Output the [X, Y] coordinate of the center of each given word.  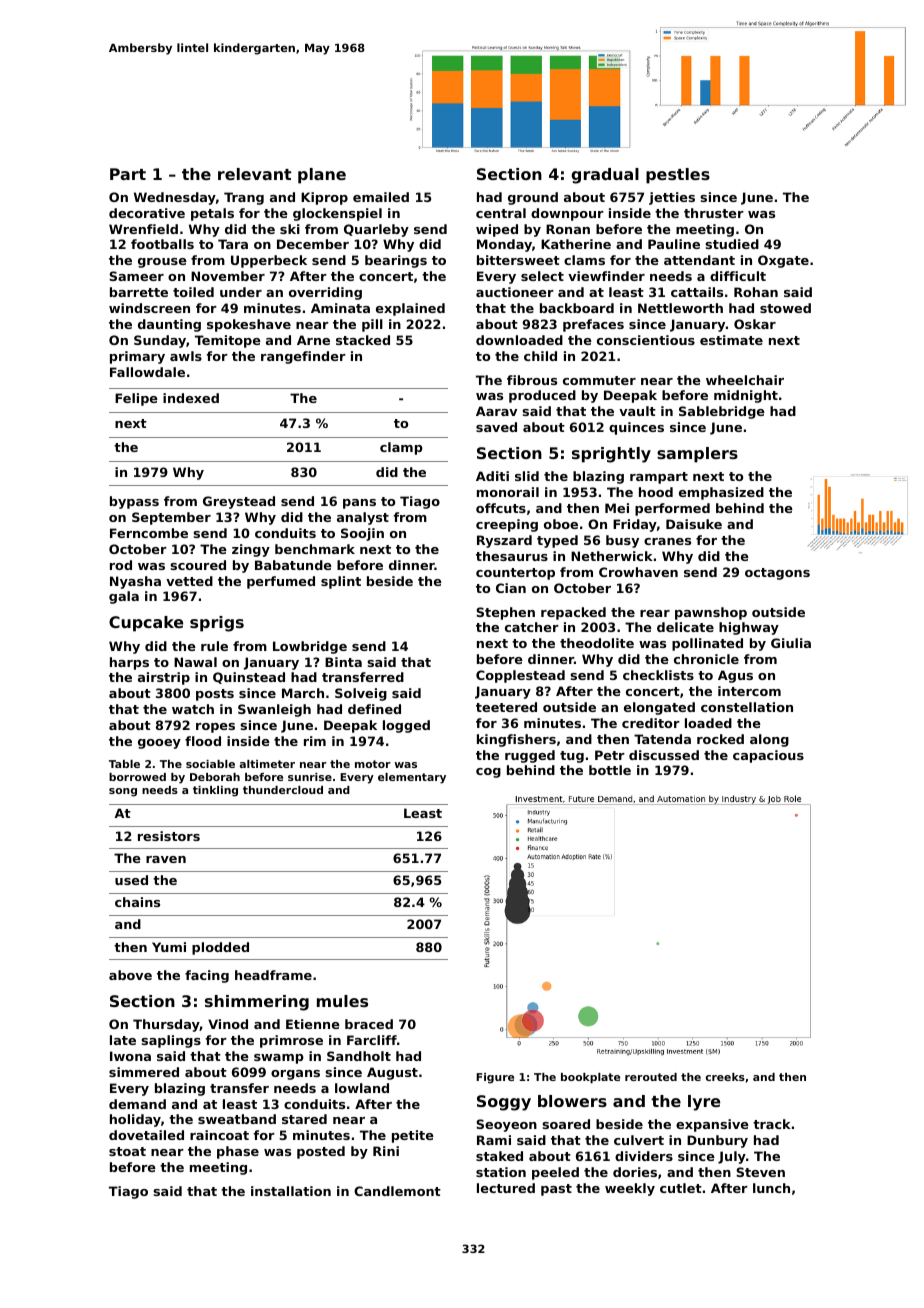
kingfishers [516, 740]
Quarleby [376, 230]
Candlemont [397, 1191]
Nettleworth [680, 308]
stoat [127, 1151]
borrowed [137, 777]
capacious [768, 756]
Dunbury [717, 1141]
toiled [193, 292]
